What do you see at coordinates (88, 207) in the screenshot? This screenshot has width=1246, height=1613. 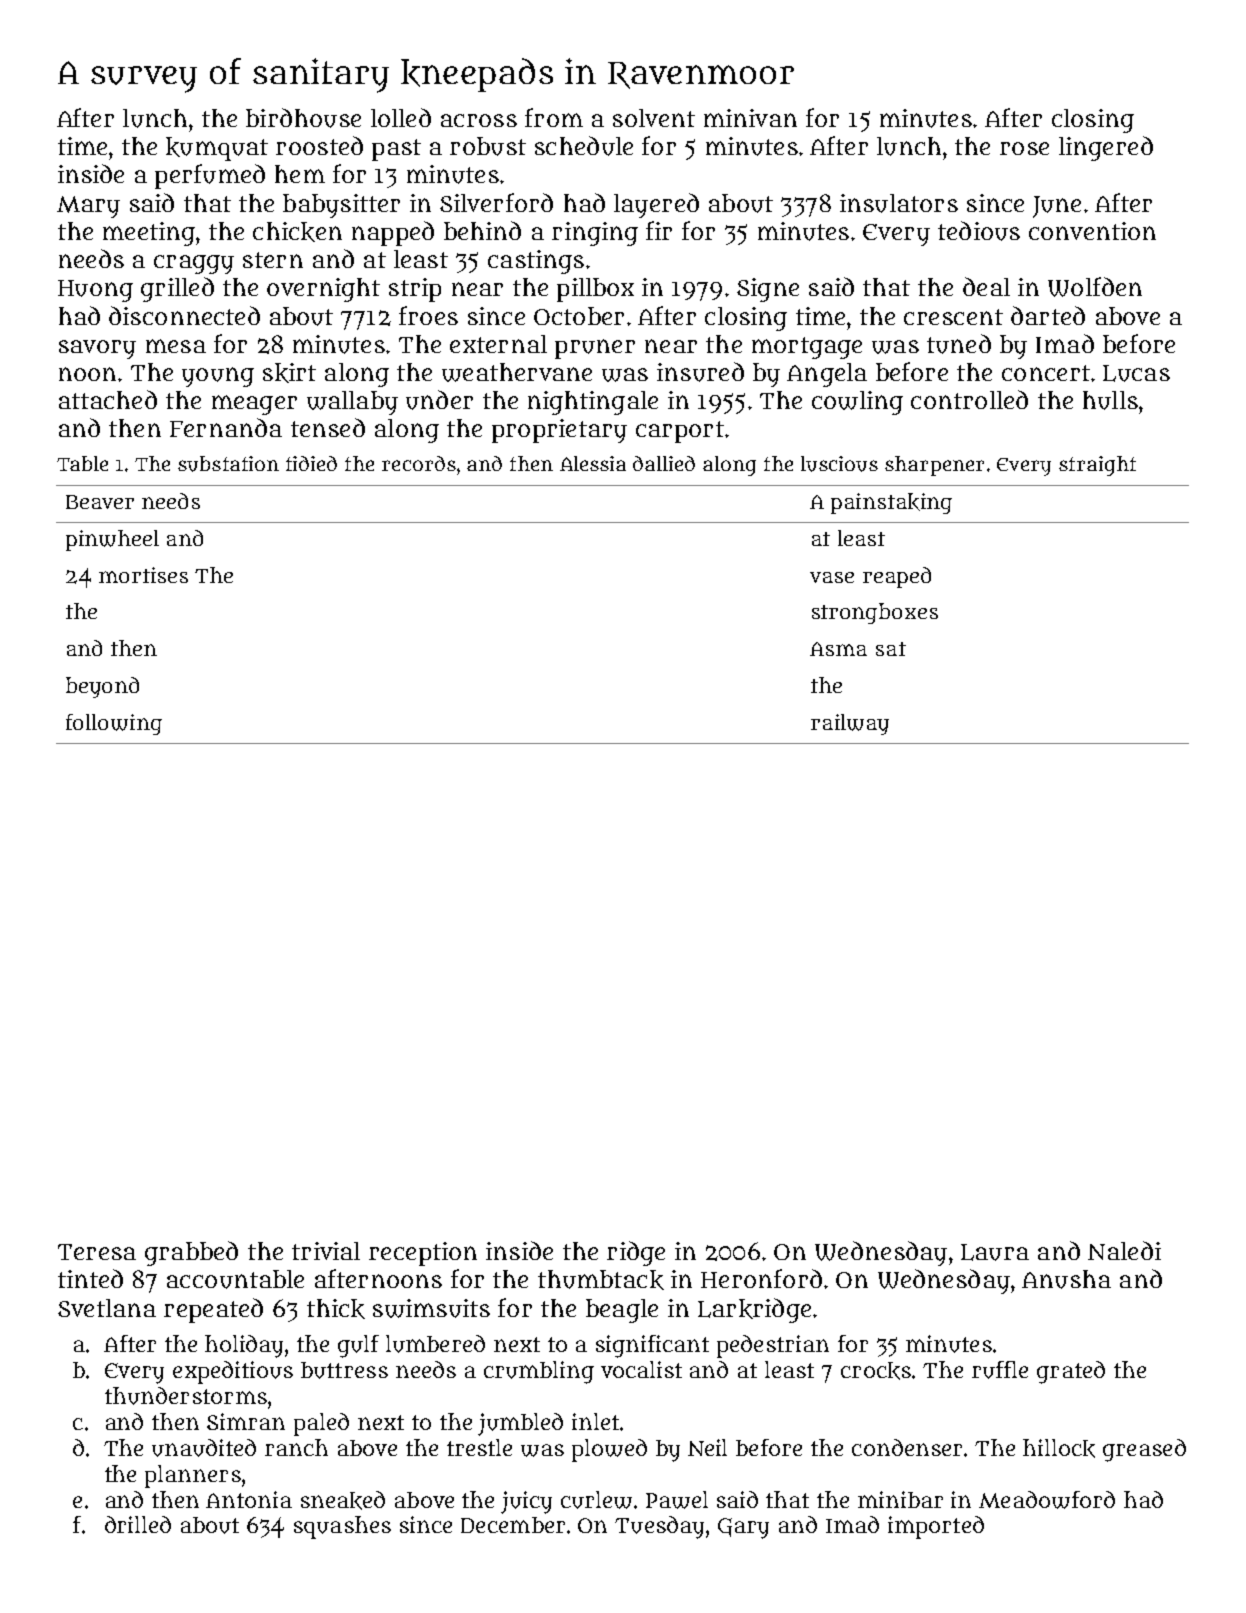 I see `Mary` at bounding box center [88, 207].
